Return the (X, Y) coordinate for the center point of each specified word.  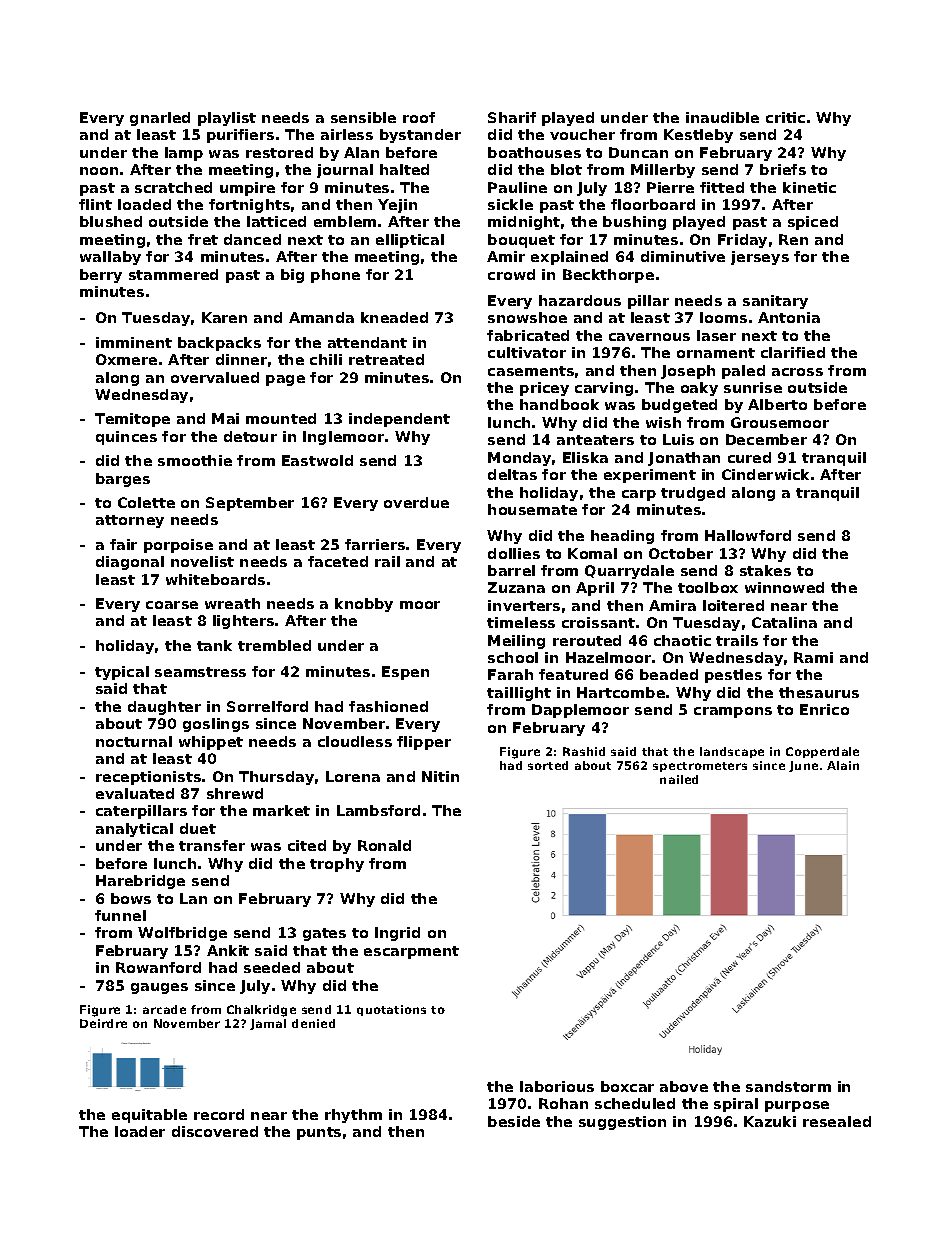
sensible (363, 117)
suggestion (622, 1123)
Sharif (512, 117)
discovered (215, 1131)
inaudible (722, 117)
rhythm (353, 1116)
